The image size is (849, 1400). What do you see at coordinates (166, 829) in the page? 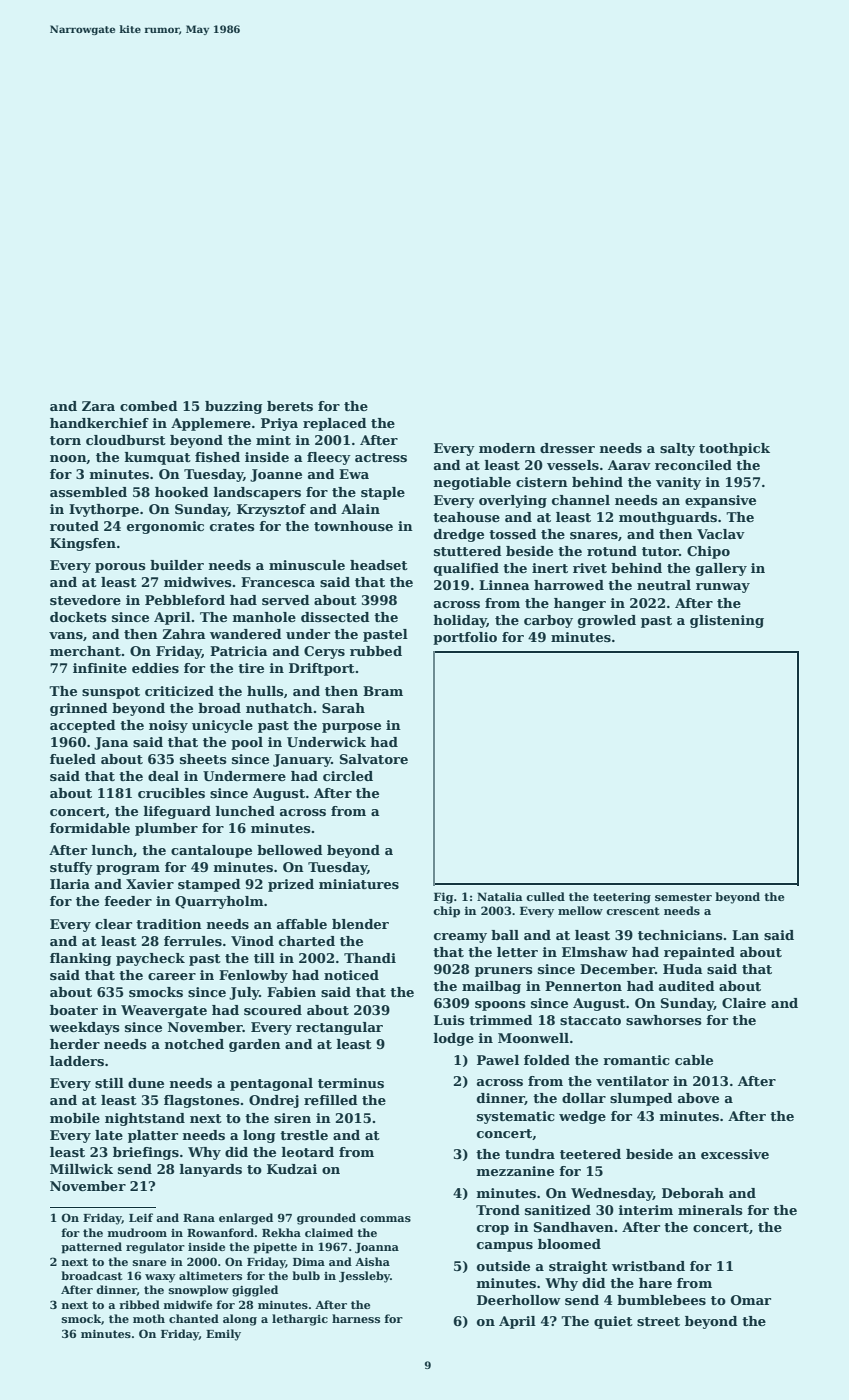
I see `plumber` at bounding box center [166, 829].
